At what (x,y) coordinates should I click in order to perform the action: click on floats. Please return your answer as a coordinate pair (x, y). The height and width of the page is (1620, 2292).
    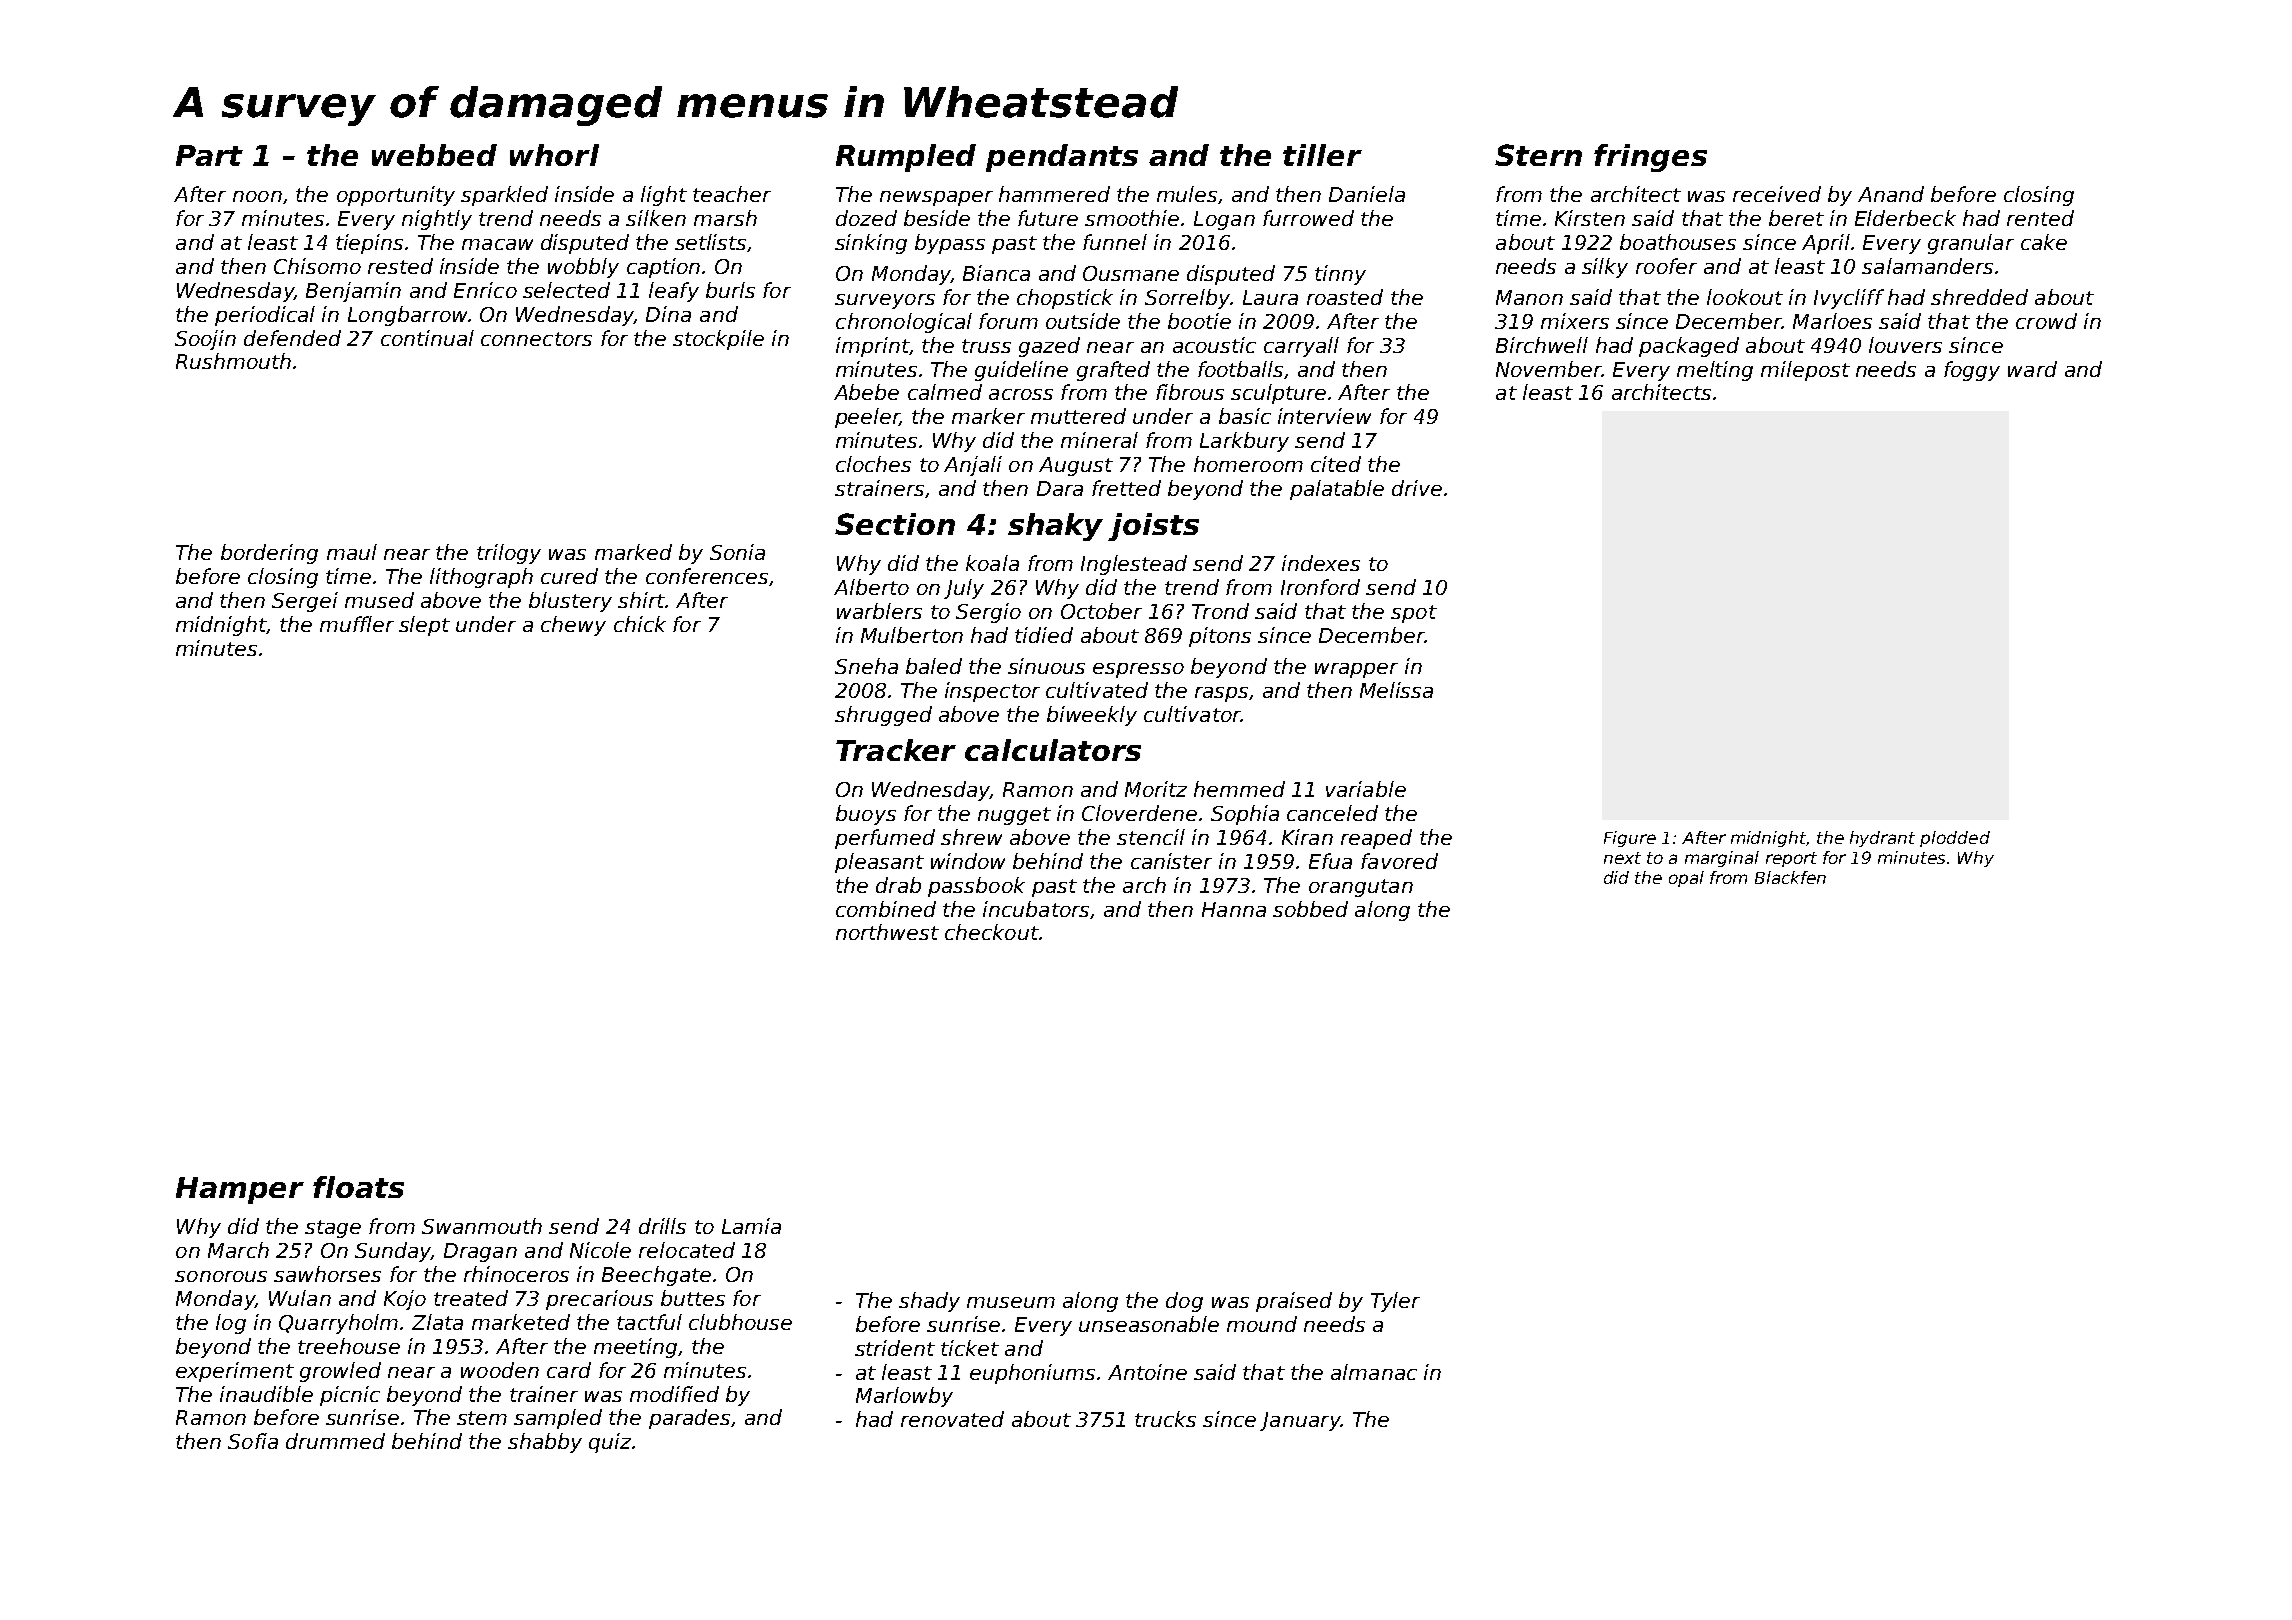
    Looking at the image, I should click on (358, 1187).
